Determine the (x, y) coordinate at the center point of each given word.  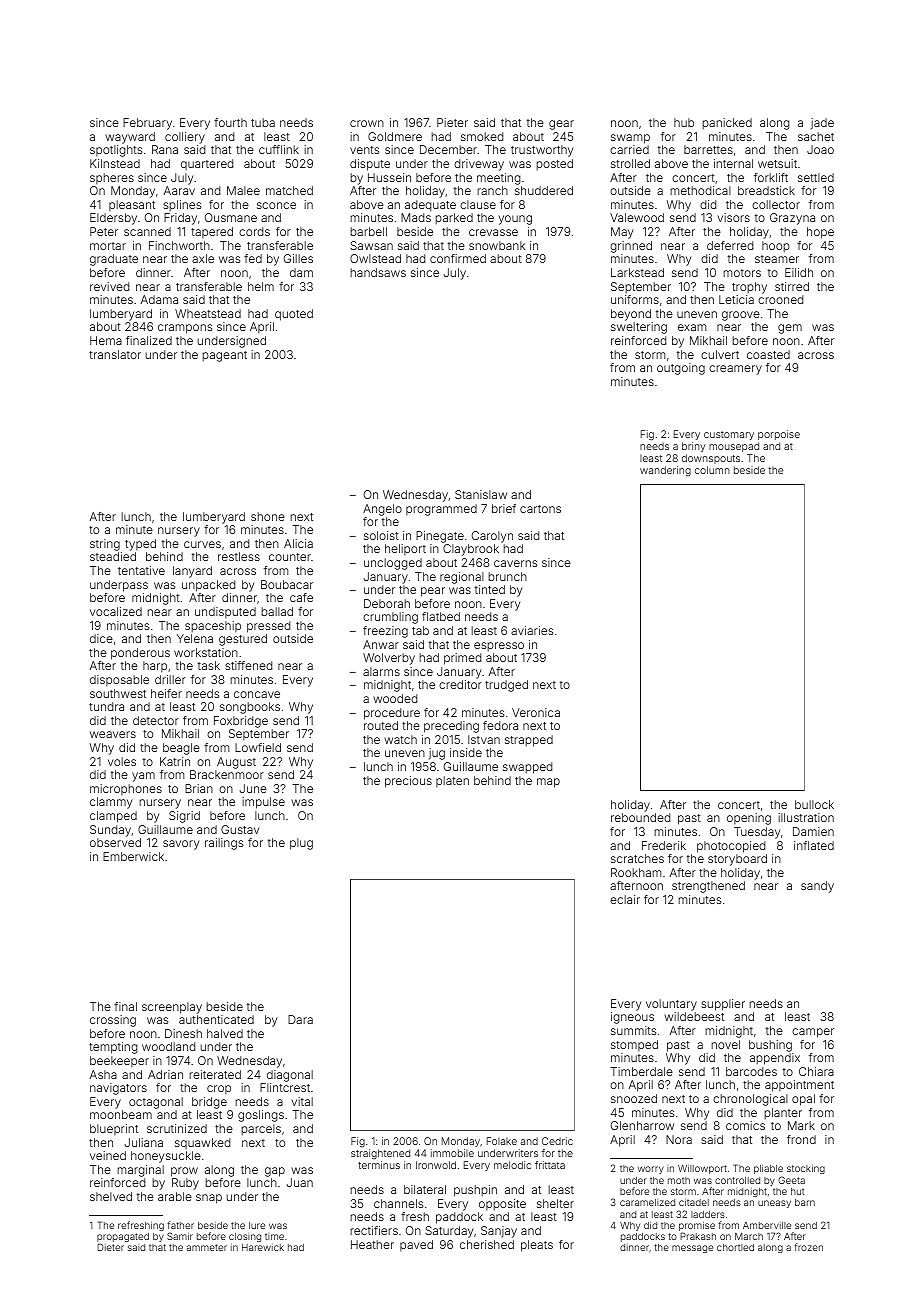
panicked (727, 124)
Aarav (179, 190)
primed (462, 659)
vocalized (116, 611)
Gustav (240, 829)
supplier (723, 1005)
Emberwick (133, 856)
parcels (261, 1130)
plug (301, 844)
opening (749, 819)
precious (408, 782)
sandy (817, 887)
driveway (479, 165)
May (622, 233)
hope (820, 233)
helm (261, 286)
